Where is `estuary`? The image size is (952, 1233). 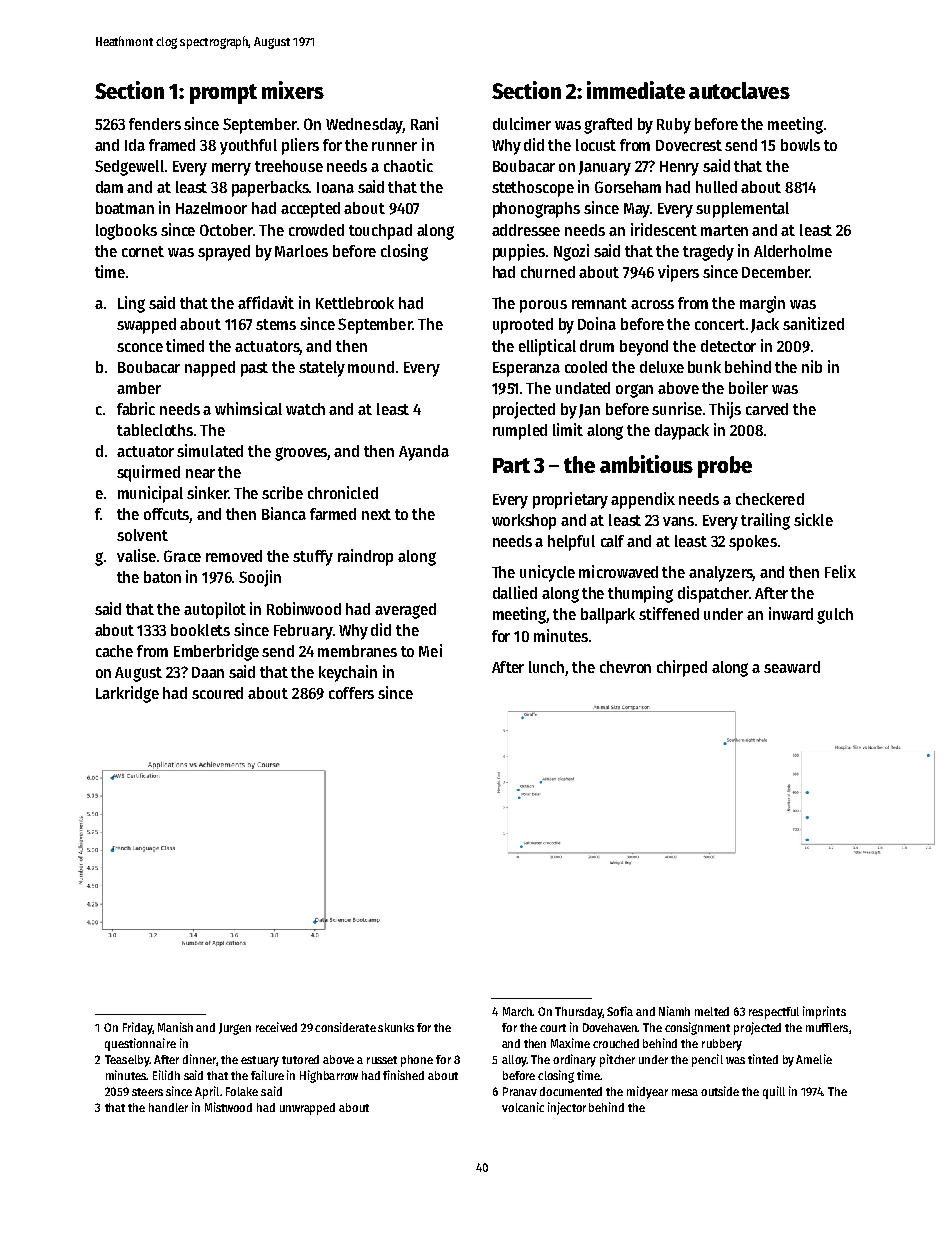 estuary is located at coordinates (260, 1061).
